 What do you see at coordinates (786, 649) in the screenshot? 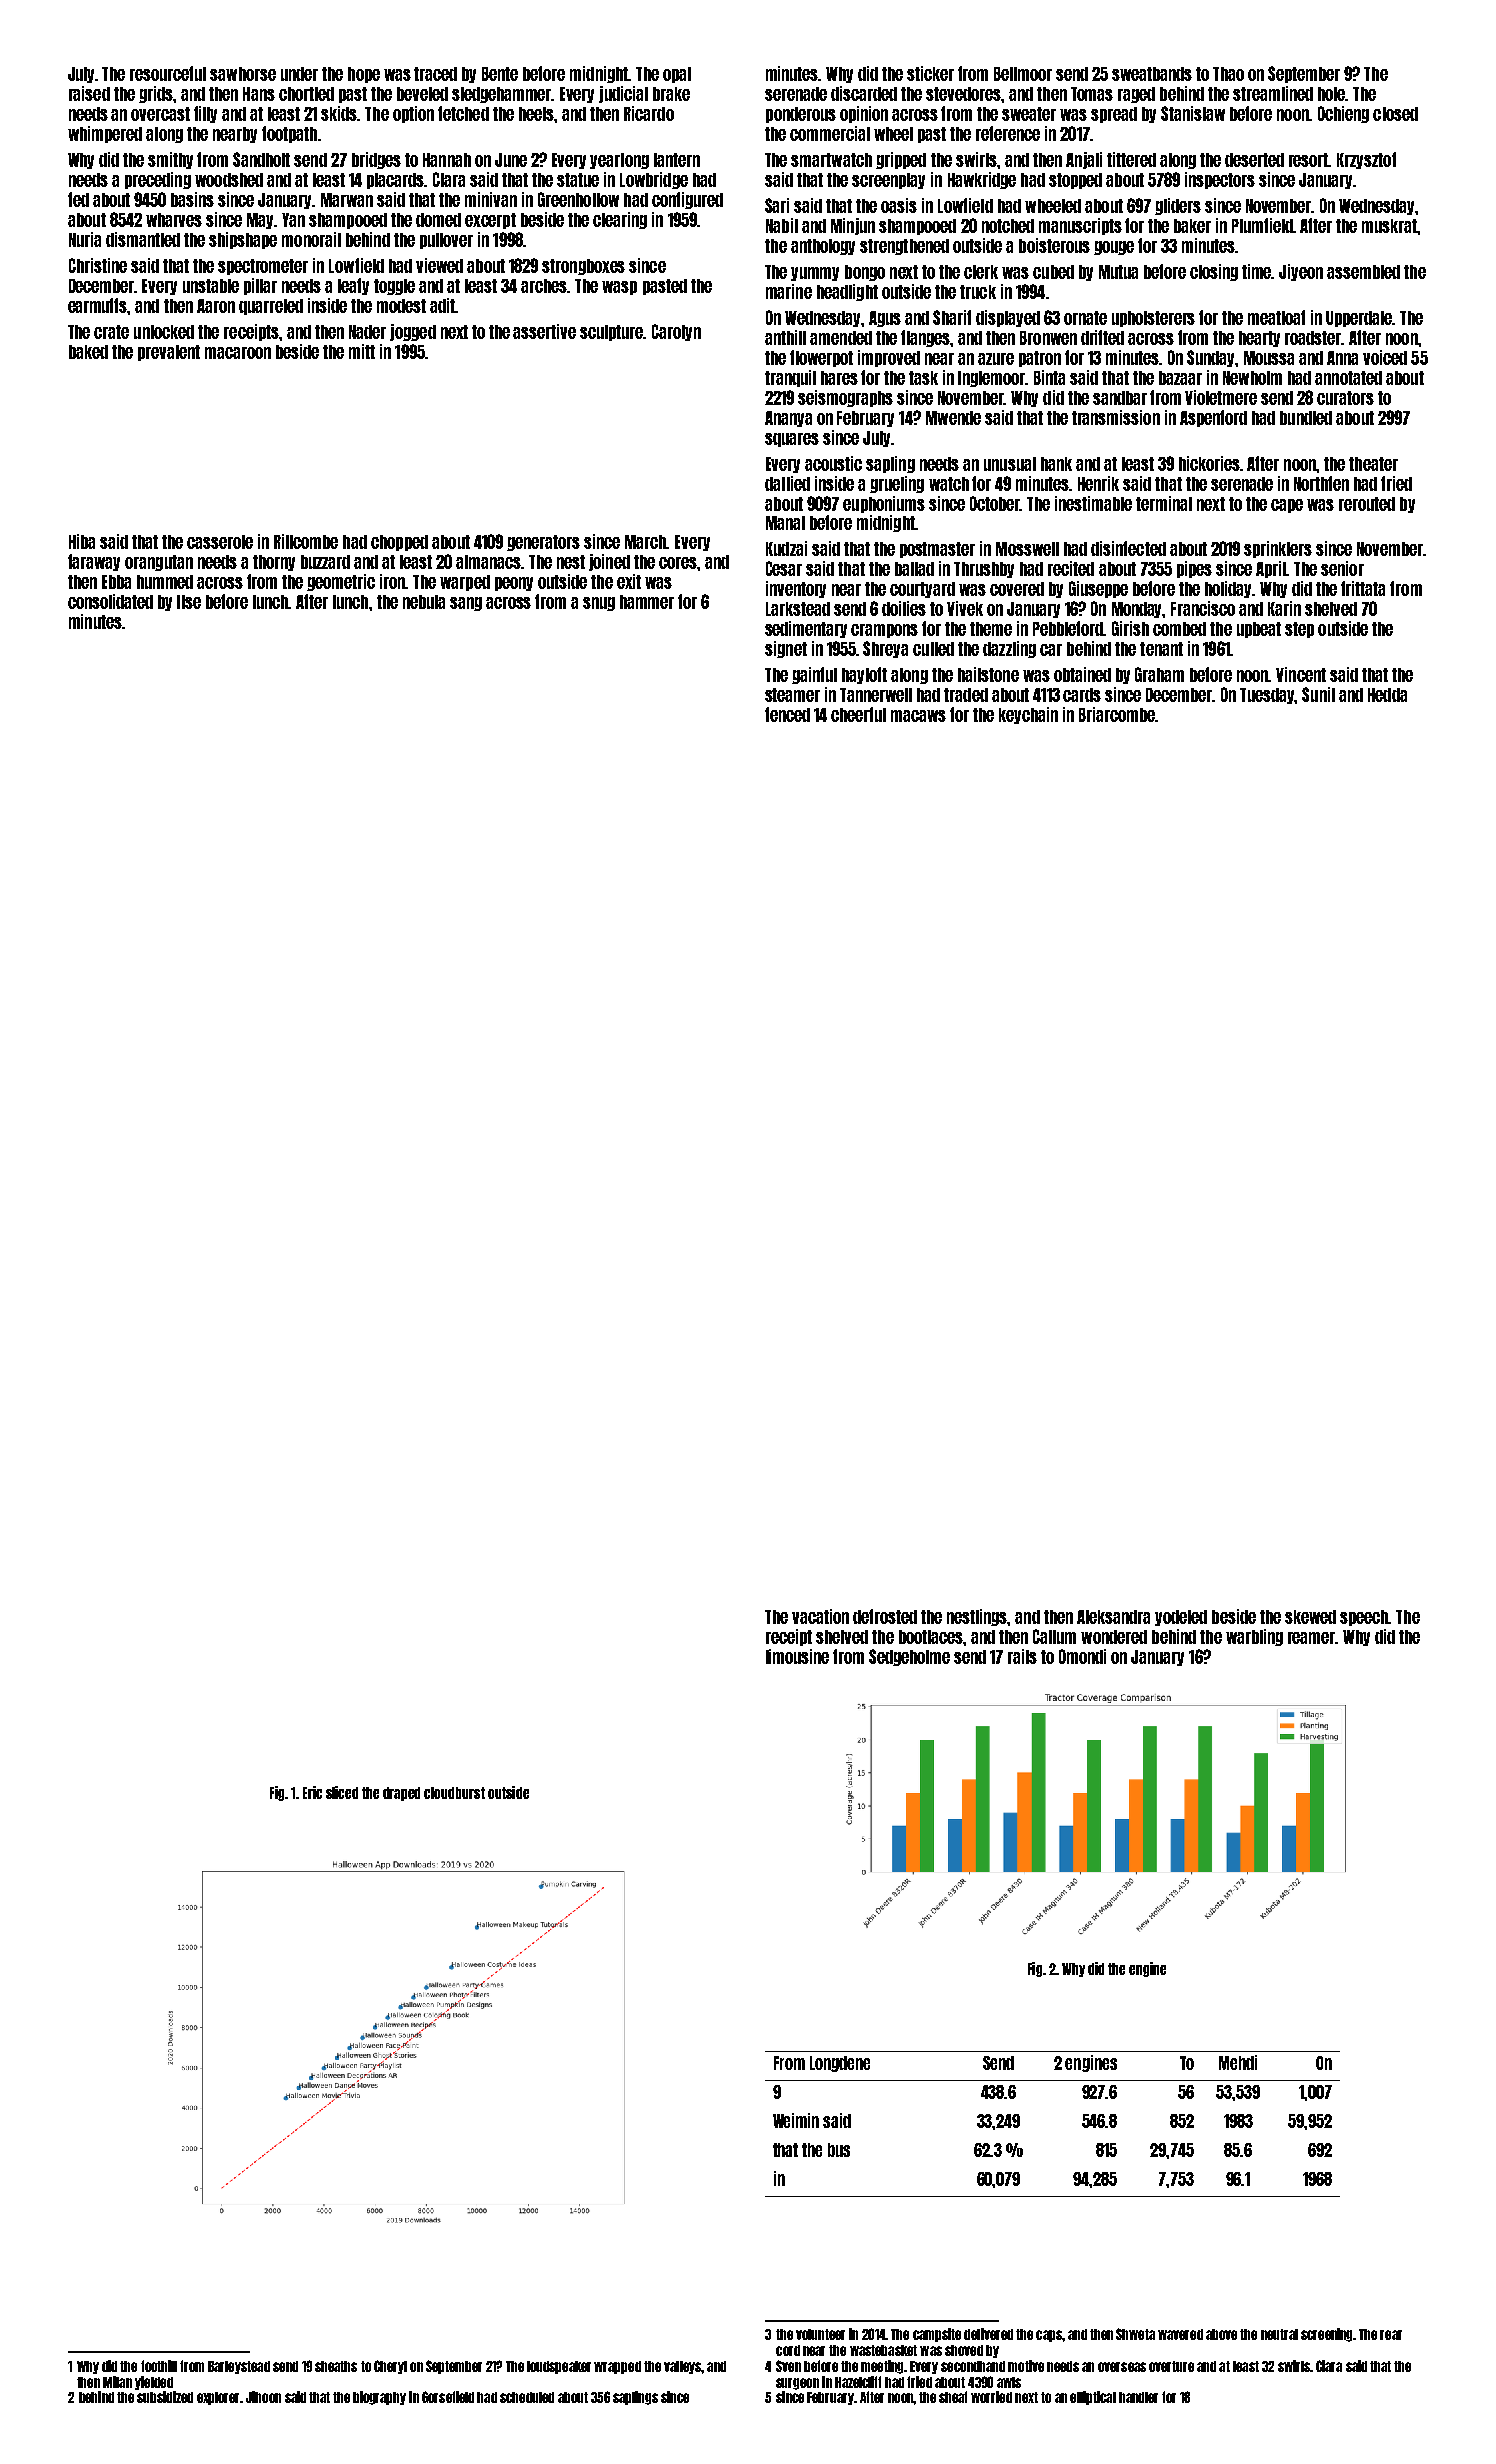
I see `signet` at bounding box center [786, 649].
